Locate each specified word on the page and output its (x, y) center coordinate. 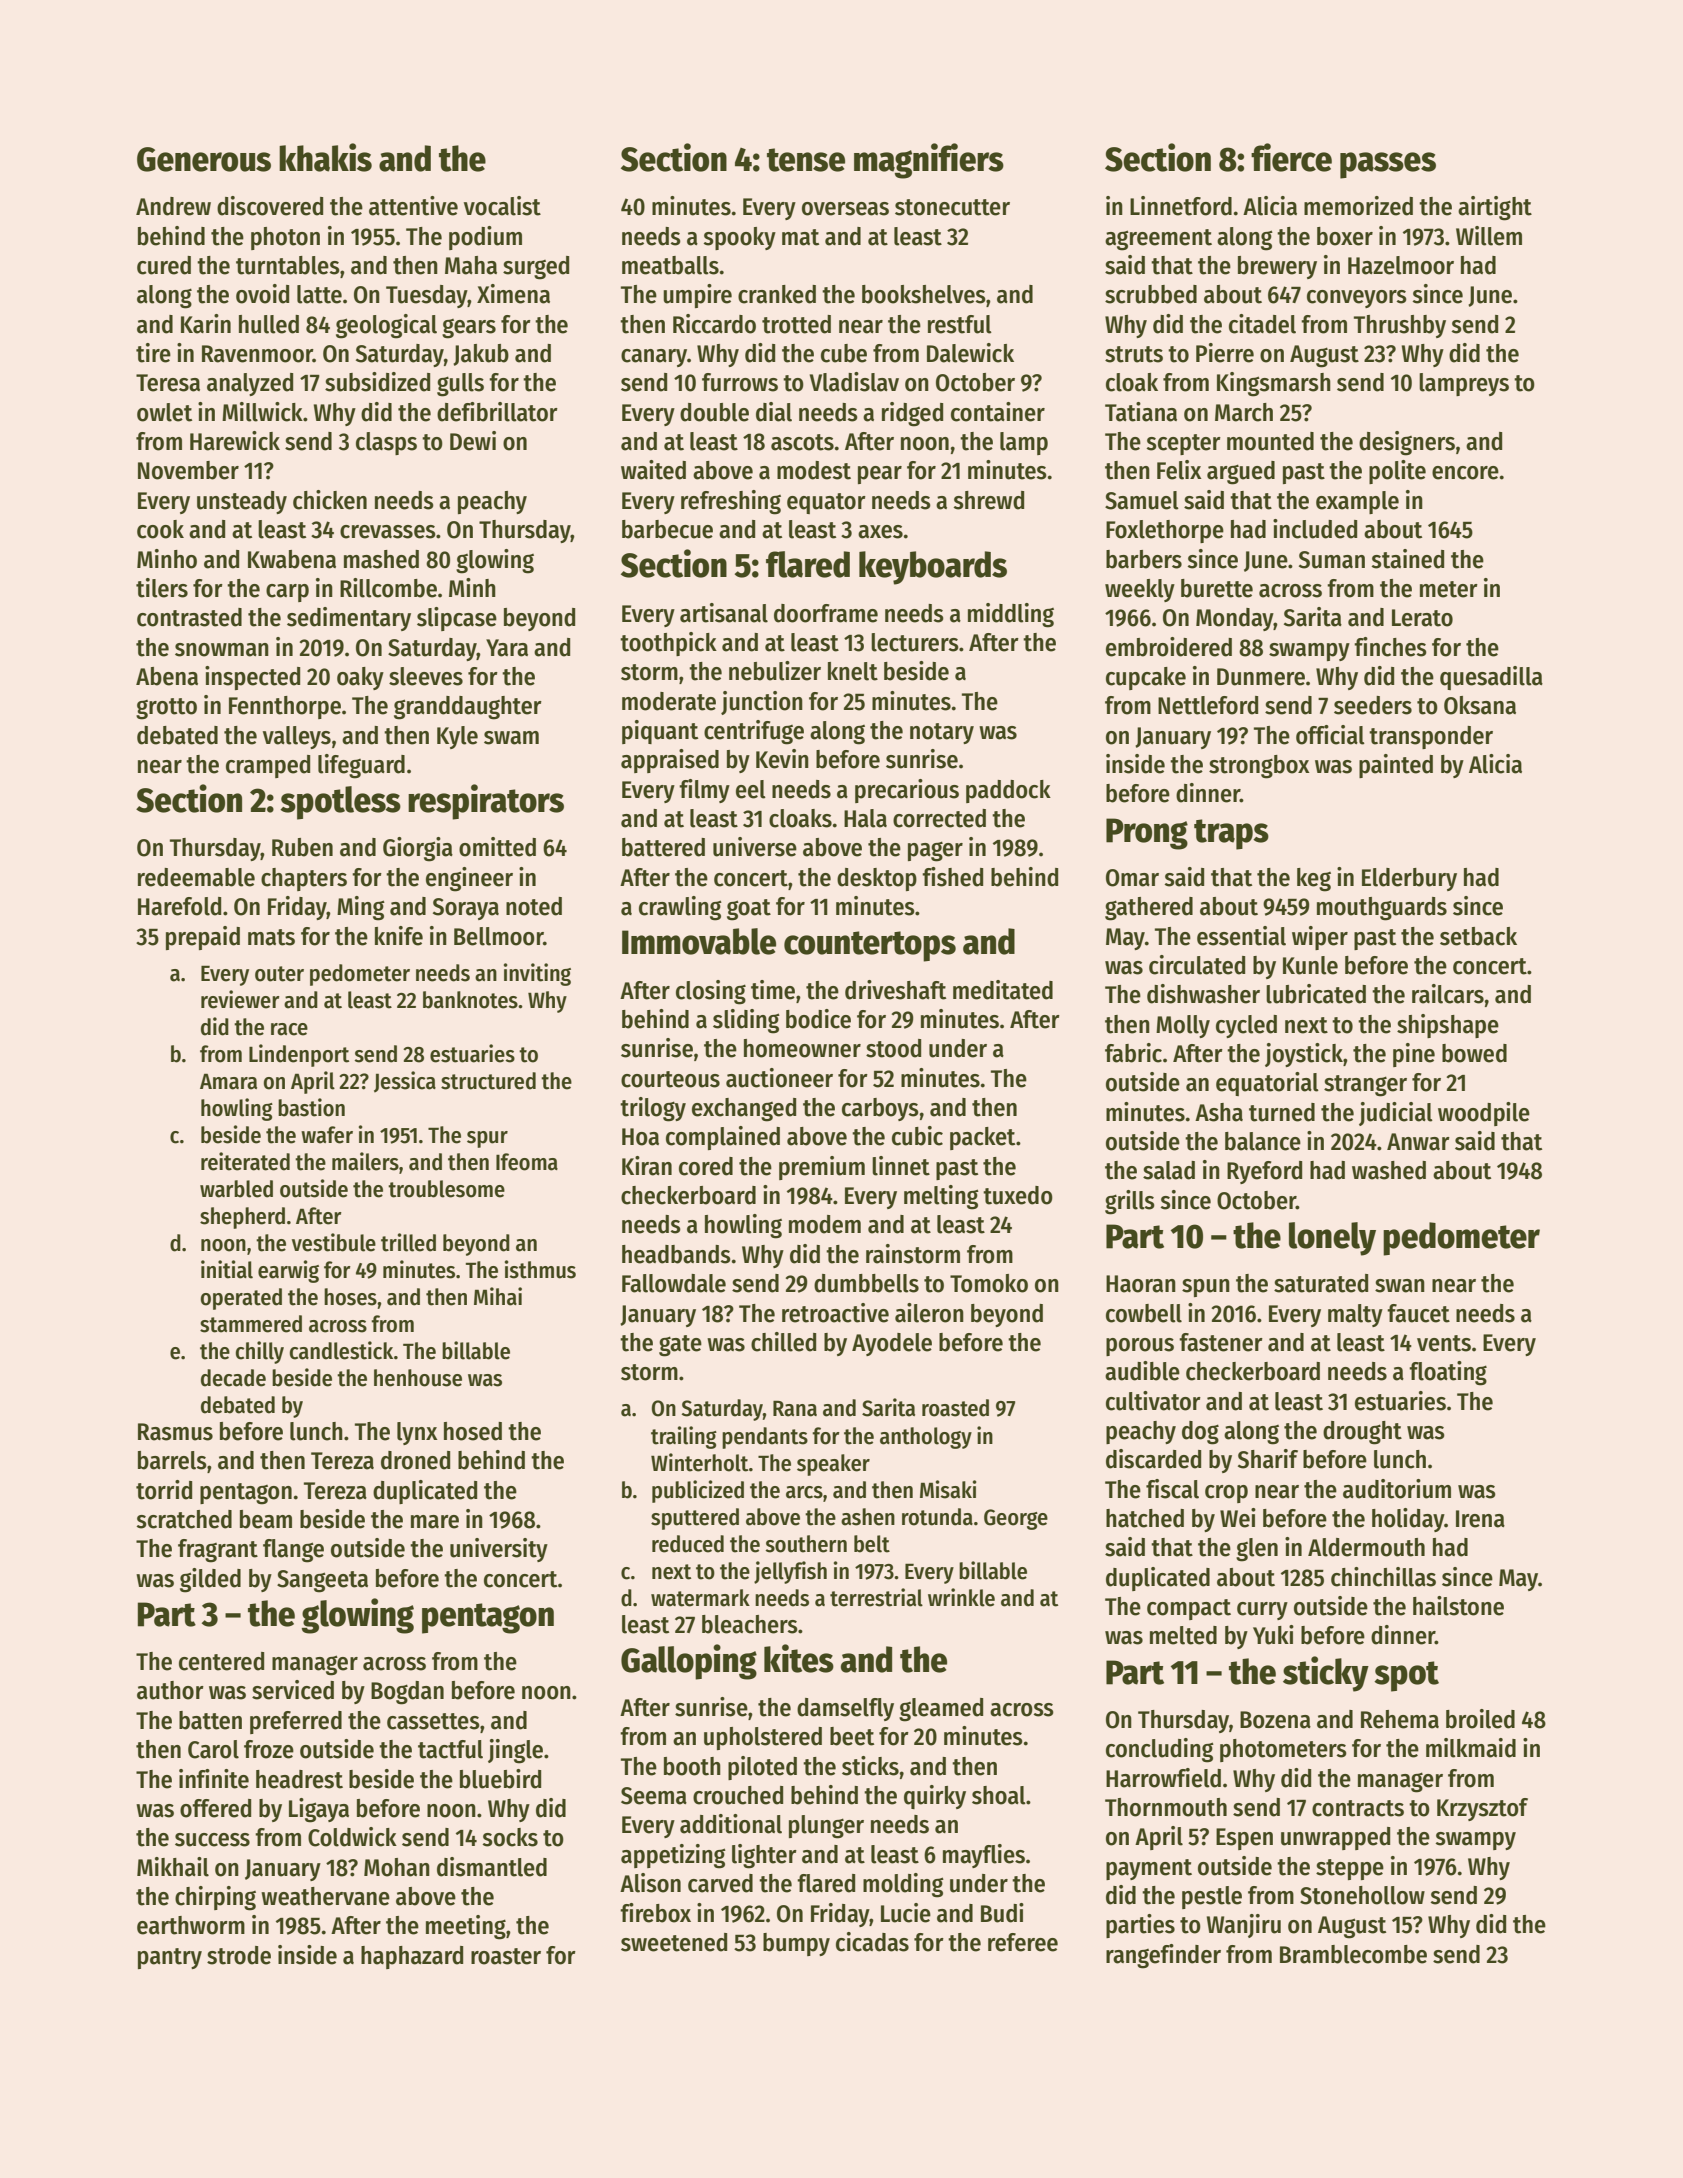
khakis (325, 157)
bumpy (796, 1944)
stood (893, 1048)
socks (510, 1837)
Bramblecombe (1353, 1954)
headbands (676, 1254)
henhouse (418, 1378)
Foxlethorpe (1165, 531)
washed (1389, 1170)
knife (399, 936)
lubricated (1316, 994)
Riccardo (714, 324)
